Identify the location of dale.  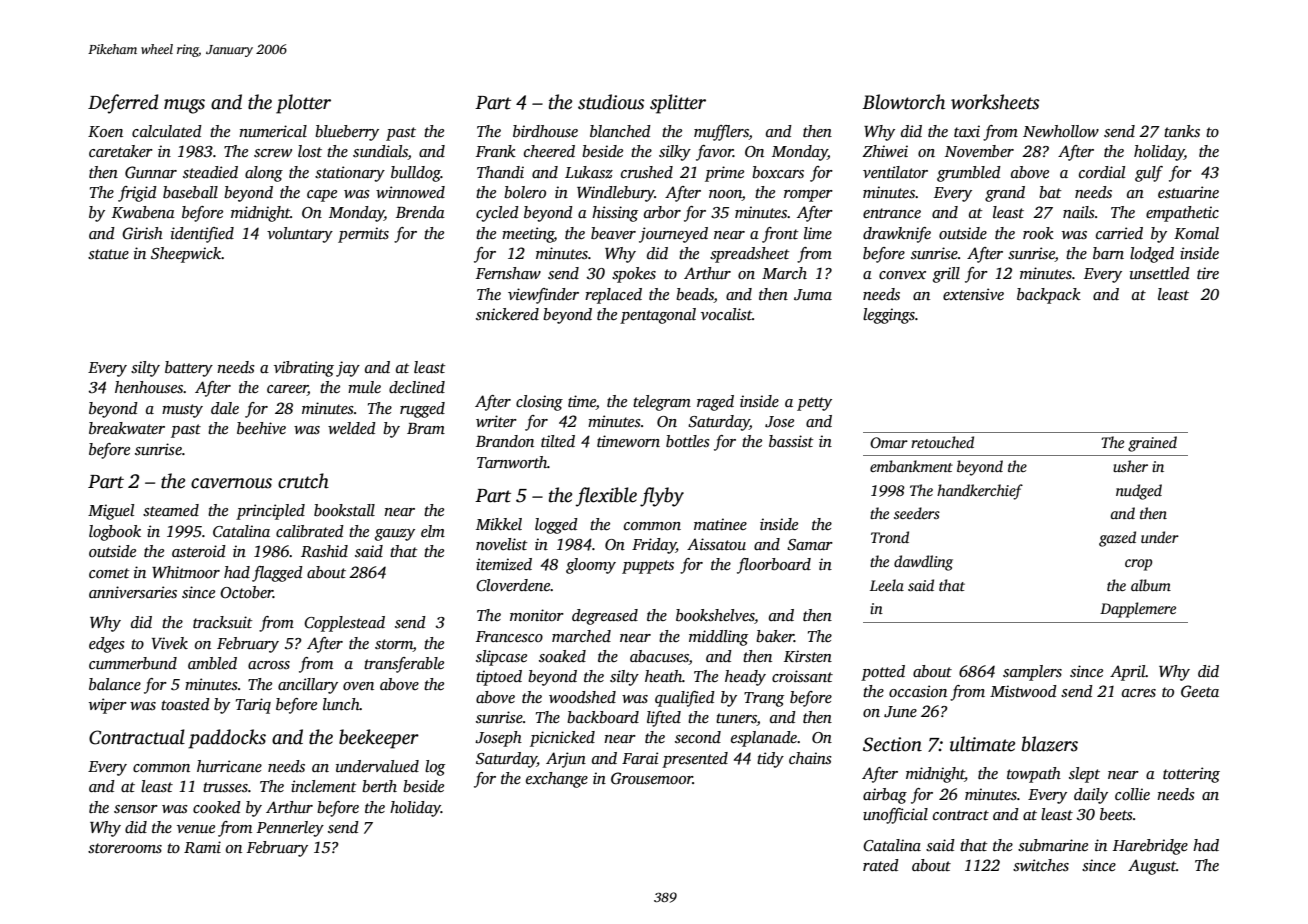
(225, 408).
